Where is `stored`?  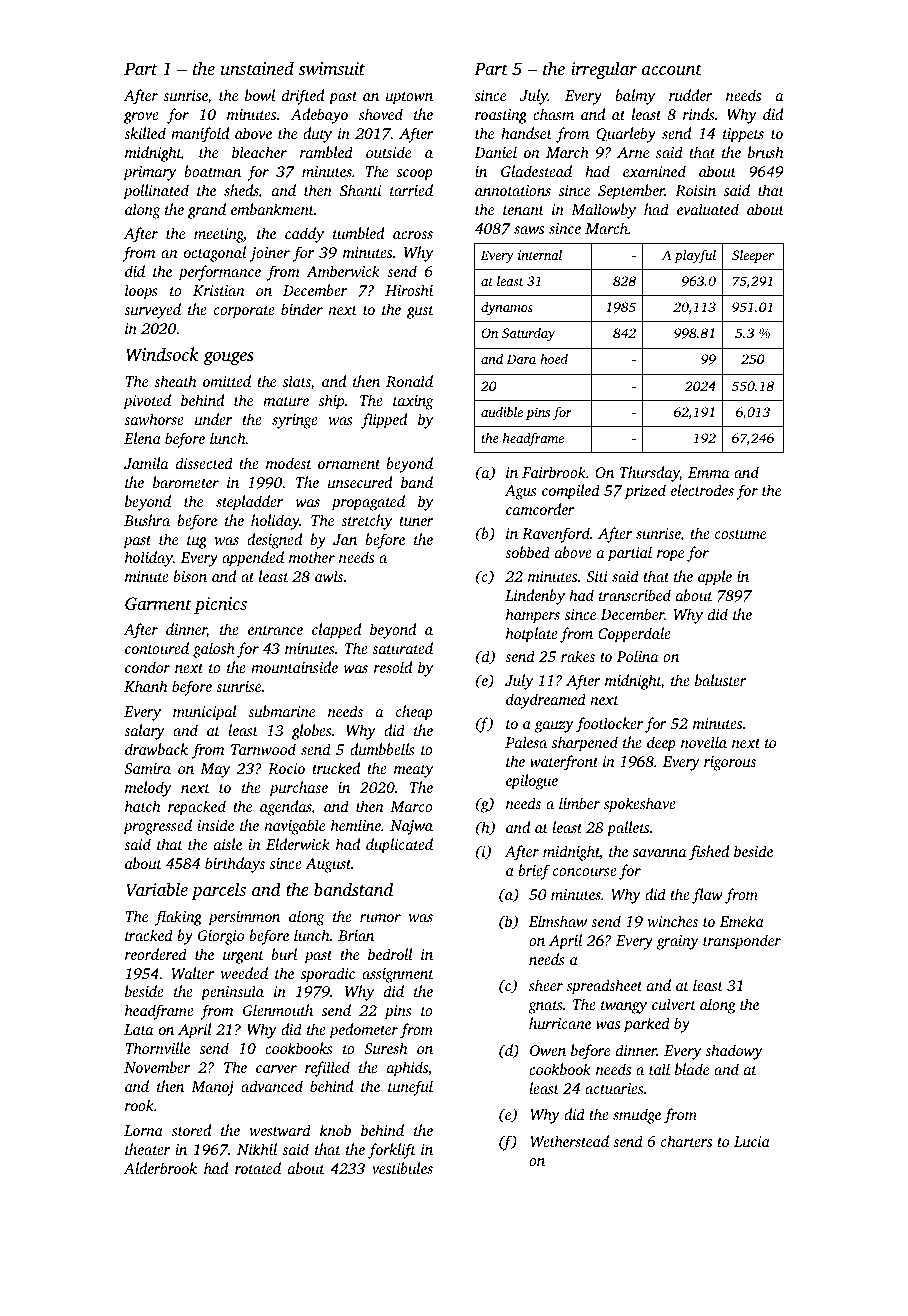
stored is located at coordinates (191, 1130).
